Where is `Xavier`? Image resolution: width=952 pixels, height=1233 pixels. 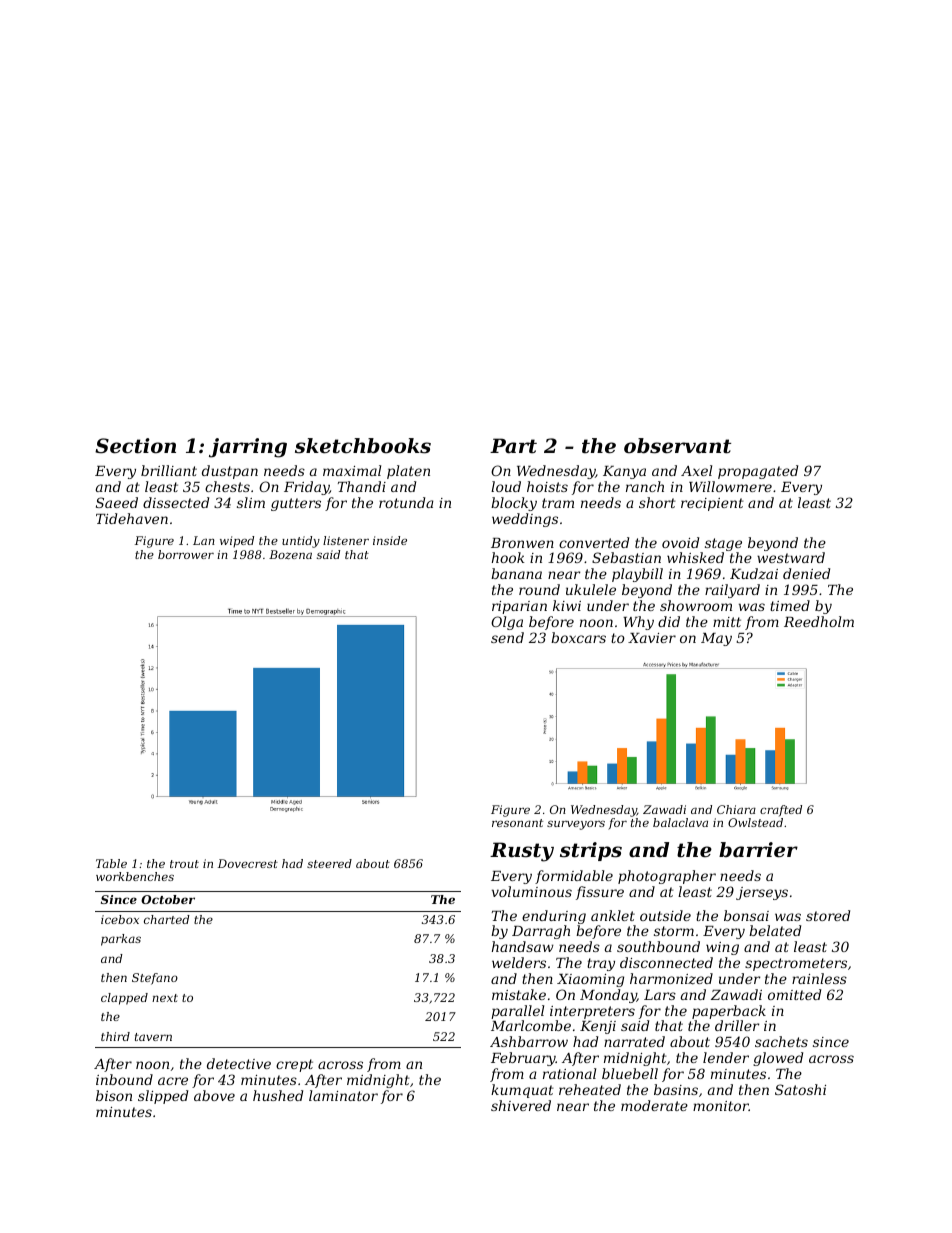 Xavier is located at coordinates (652, 638).
